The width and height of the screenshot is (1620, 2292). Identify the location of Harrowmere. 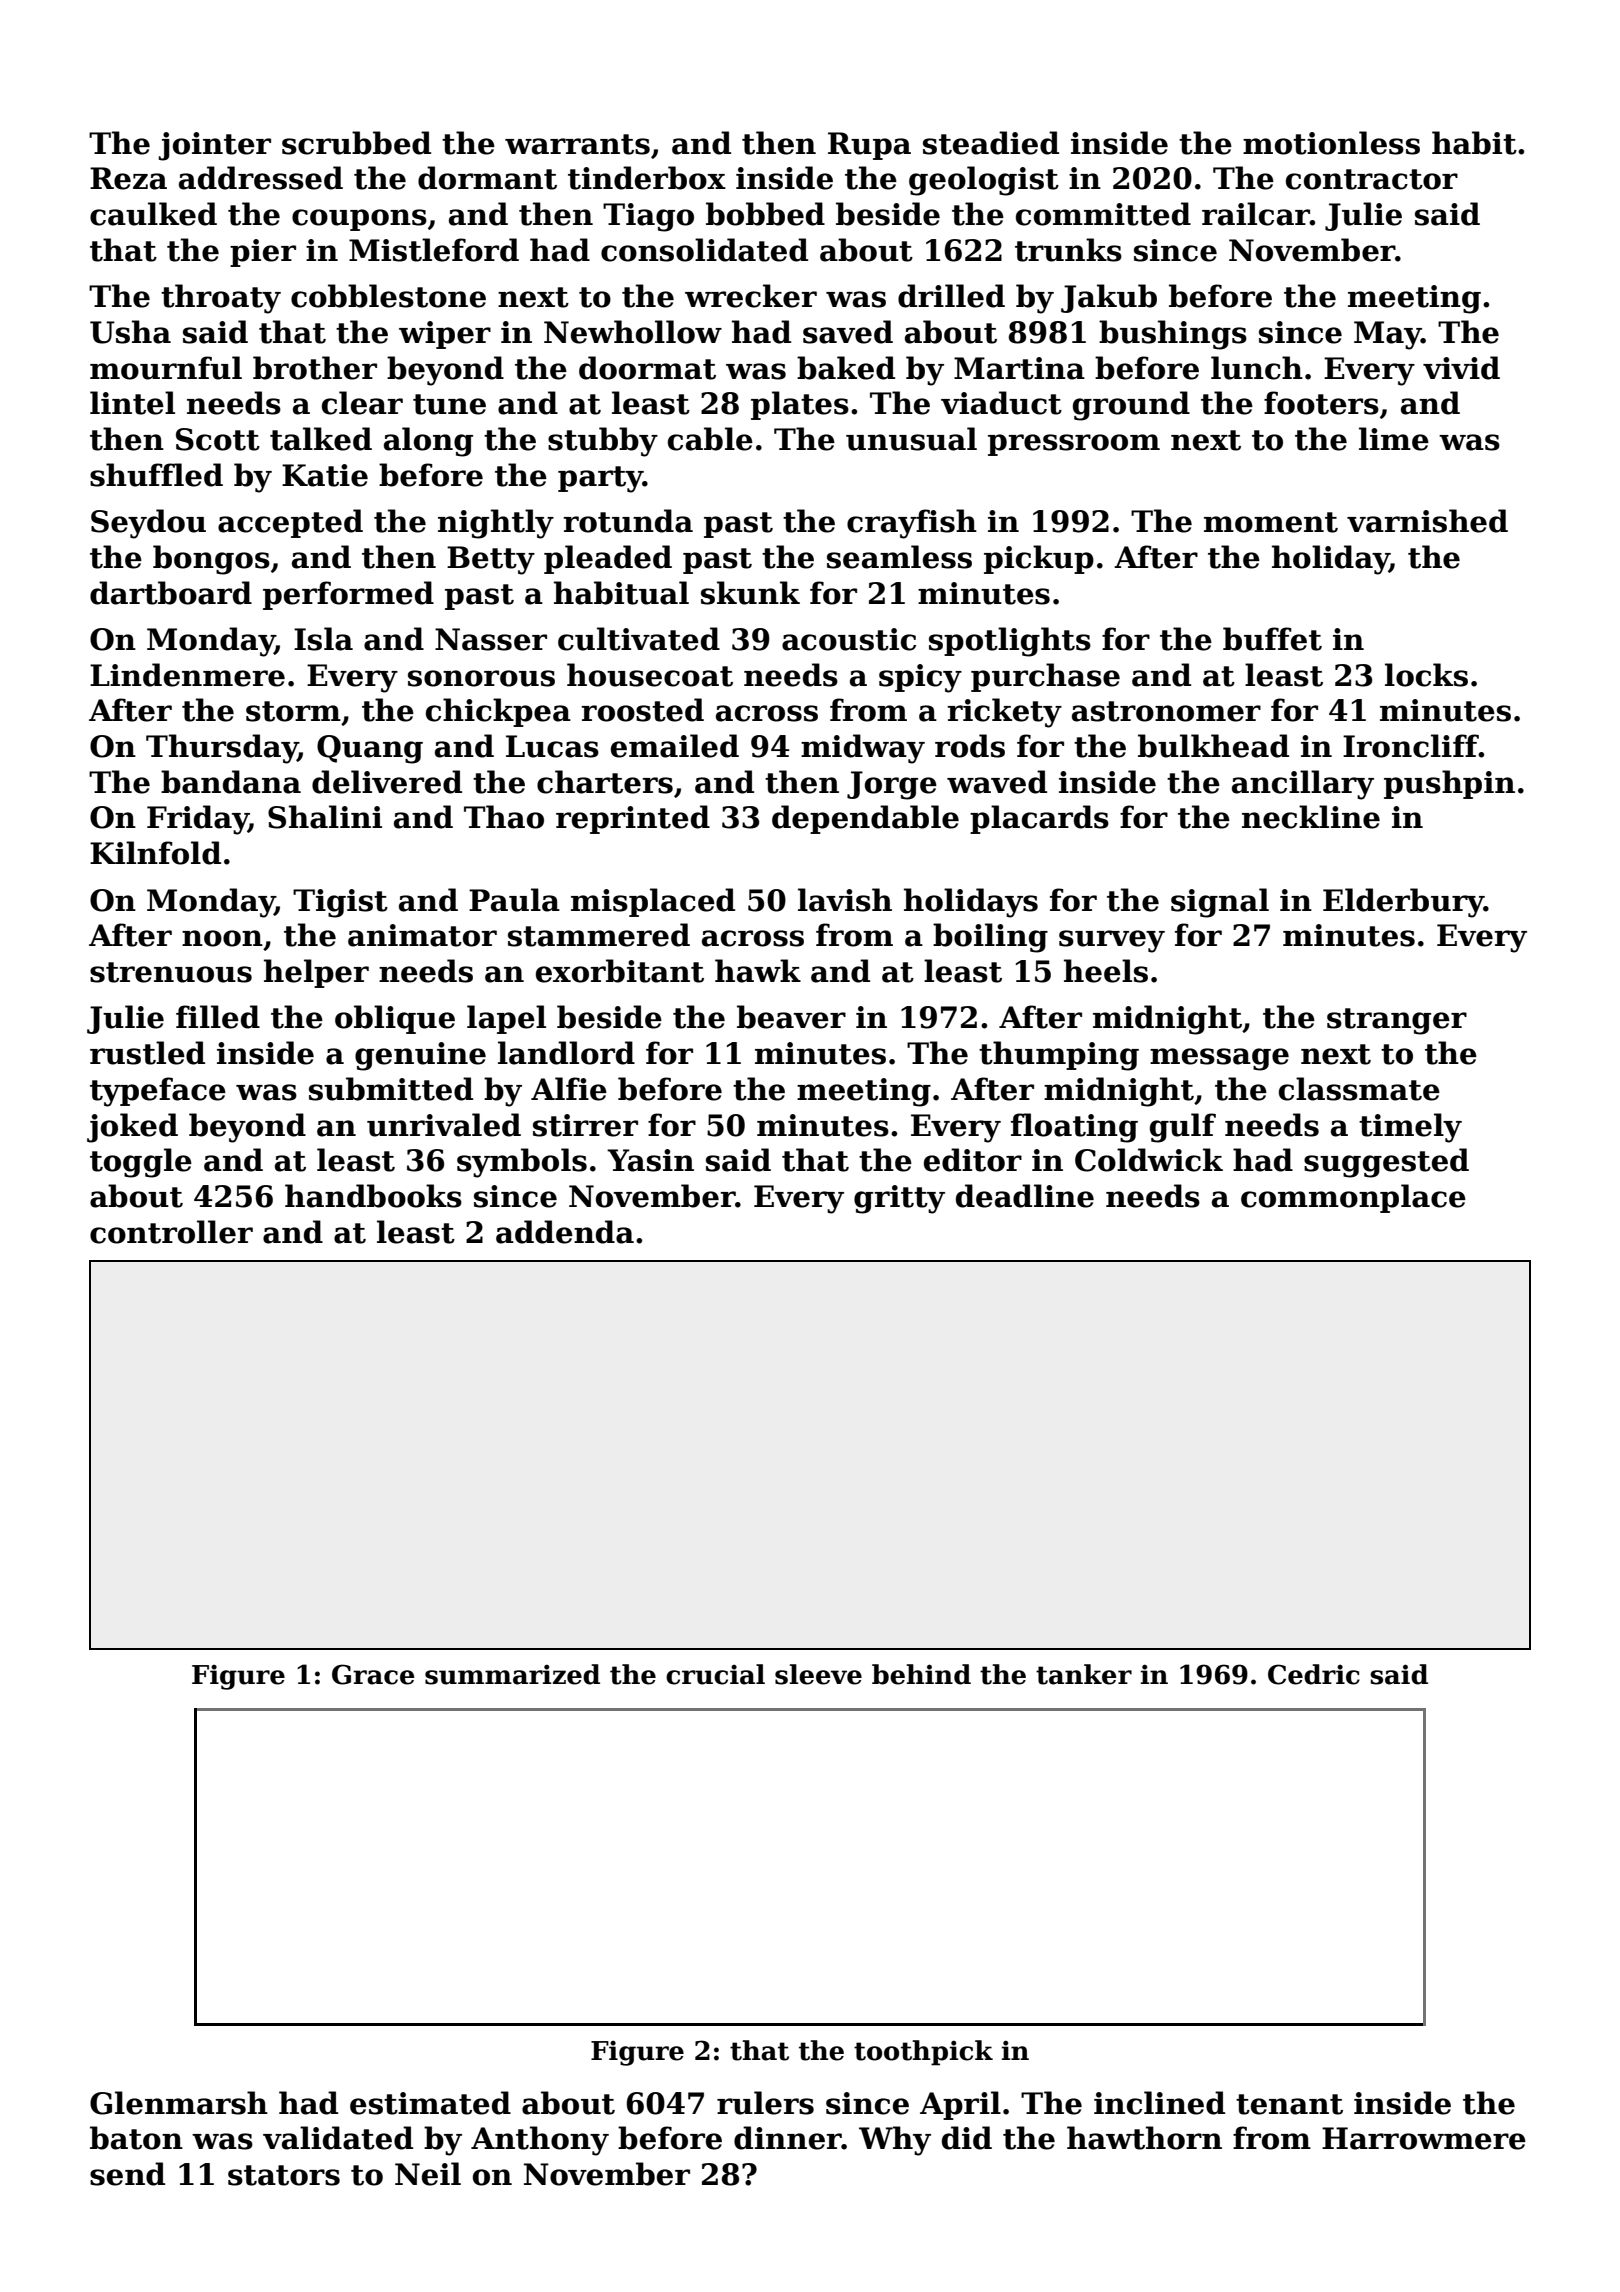
(1424, 2138).
